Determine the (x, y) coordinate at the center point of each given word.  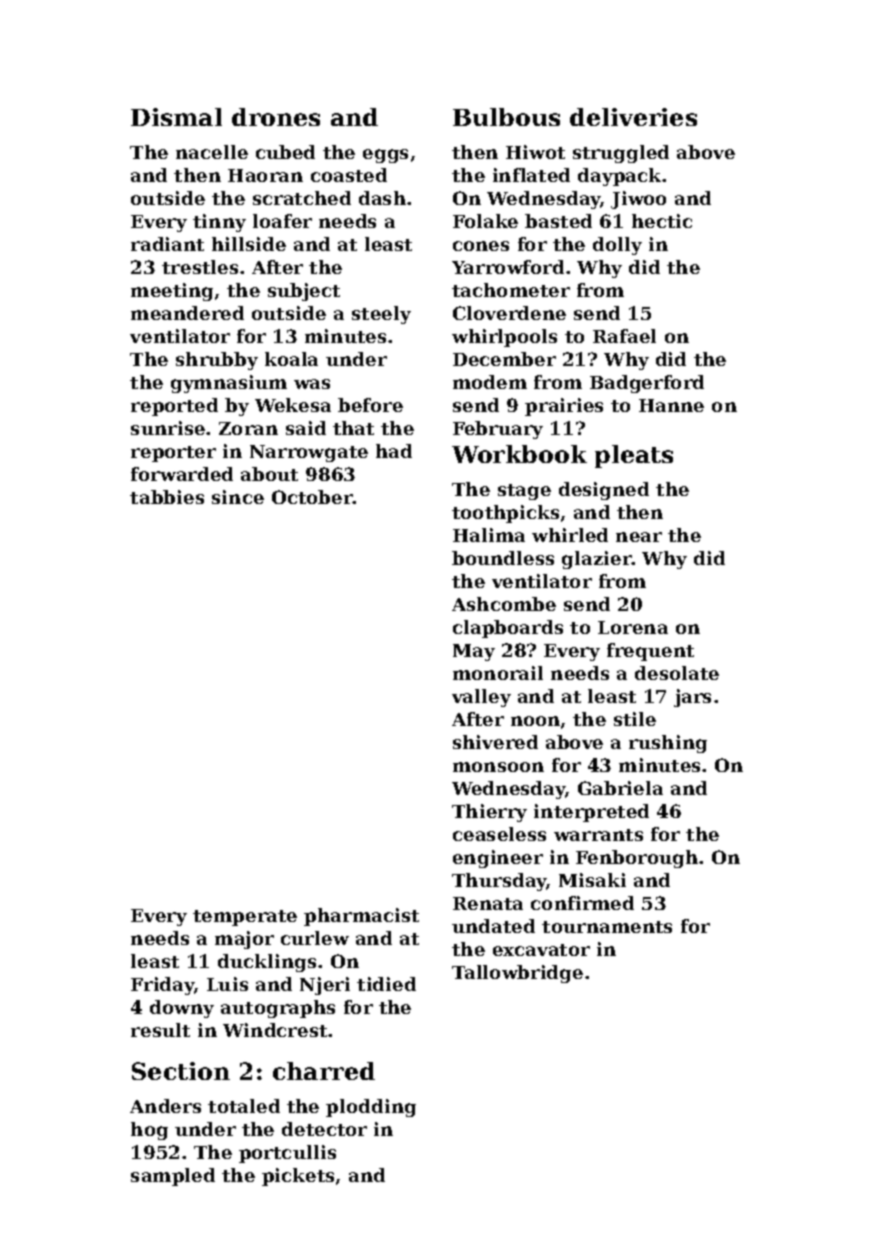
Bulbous (506, 117)
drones (276, 117)
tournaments (607, 927)
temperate (245, 918)
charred (324, 1071)
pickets (298, 1177)
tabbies (167, 497)
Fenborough (637, 859)
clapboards (508, 629)
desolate (677, 673)
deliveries (633, 117)
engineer (498, 859)
